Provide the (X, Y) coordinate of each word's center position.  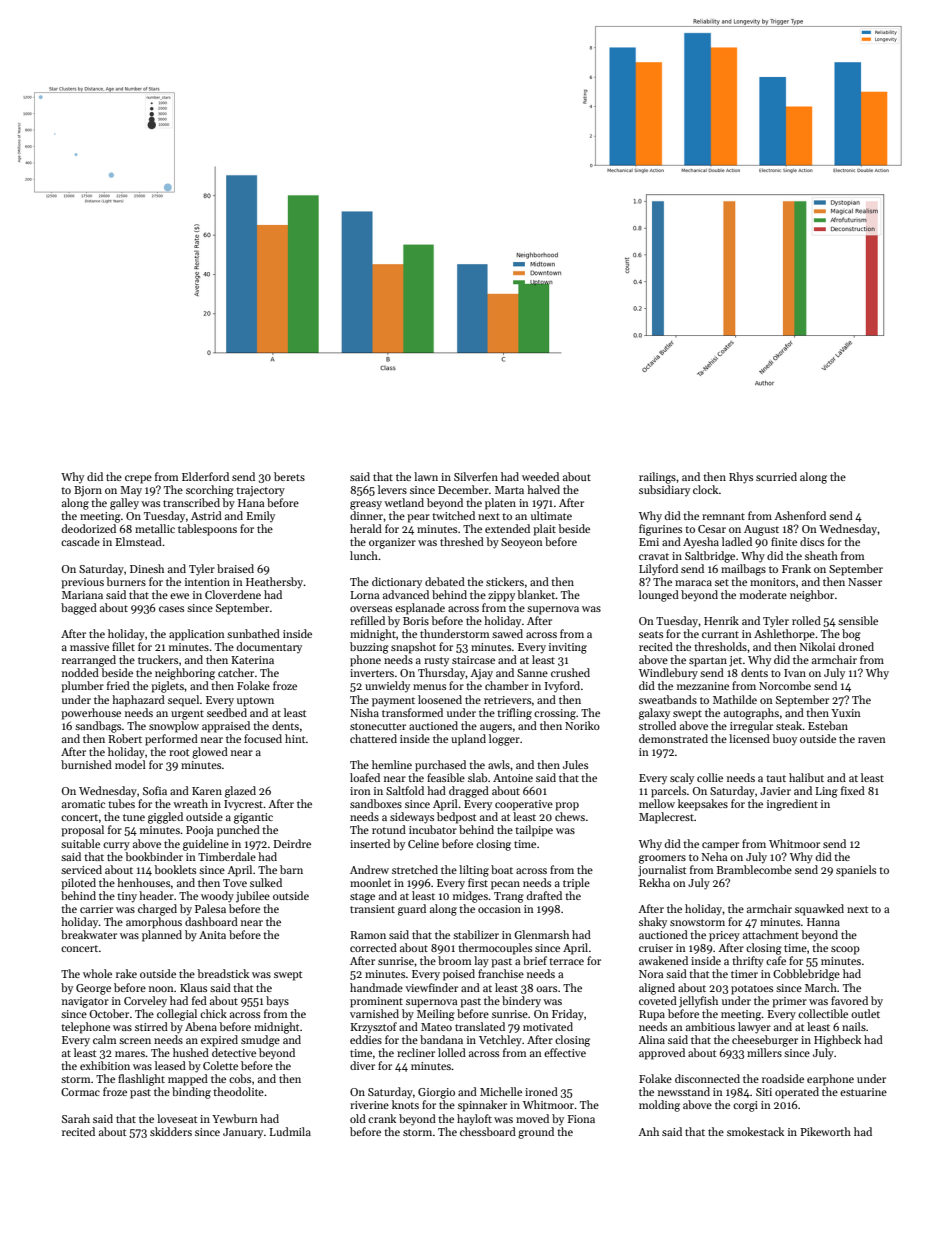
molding (659, 1106)
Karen (207, 791)
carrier (96, 909)
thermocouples (495, 949)
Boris (416, 621)
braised (235, 568)
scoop (845, 950)
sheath (821, 555)
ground (536, 1133)
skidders (171, 1131)
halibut (806, 777)
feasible (446, 777)
